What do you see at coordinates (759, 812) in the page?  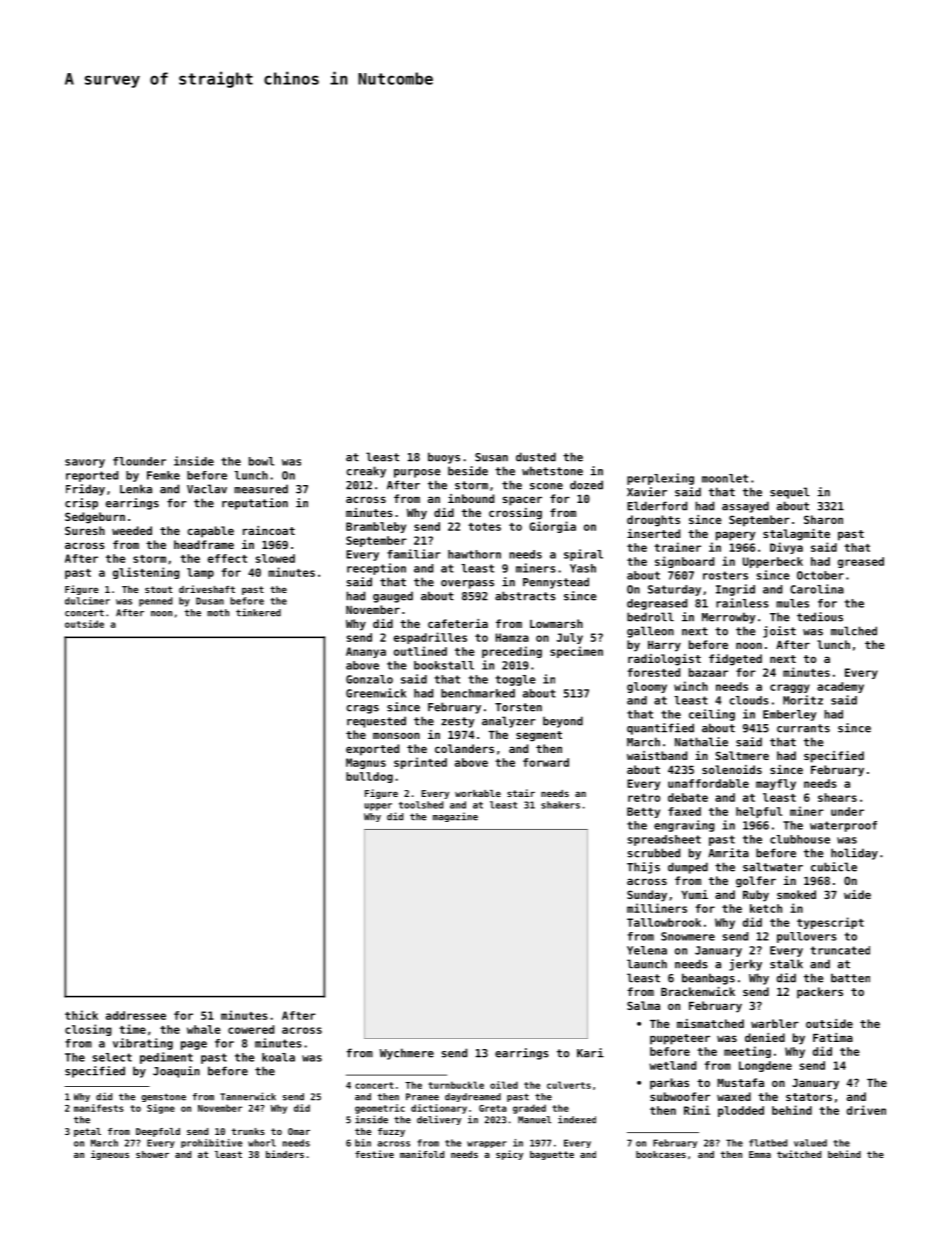 I see `helpful` at bounding box center [759, 812].
